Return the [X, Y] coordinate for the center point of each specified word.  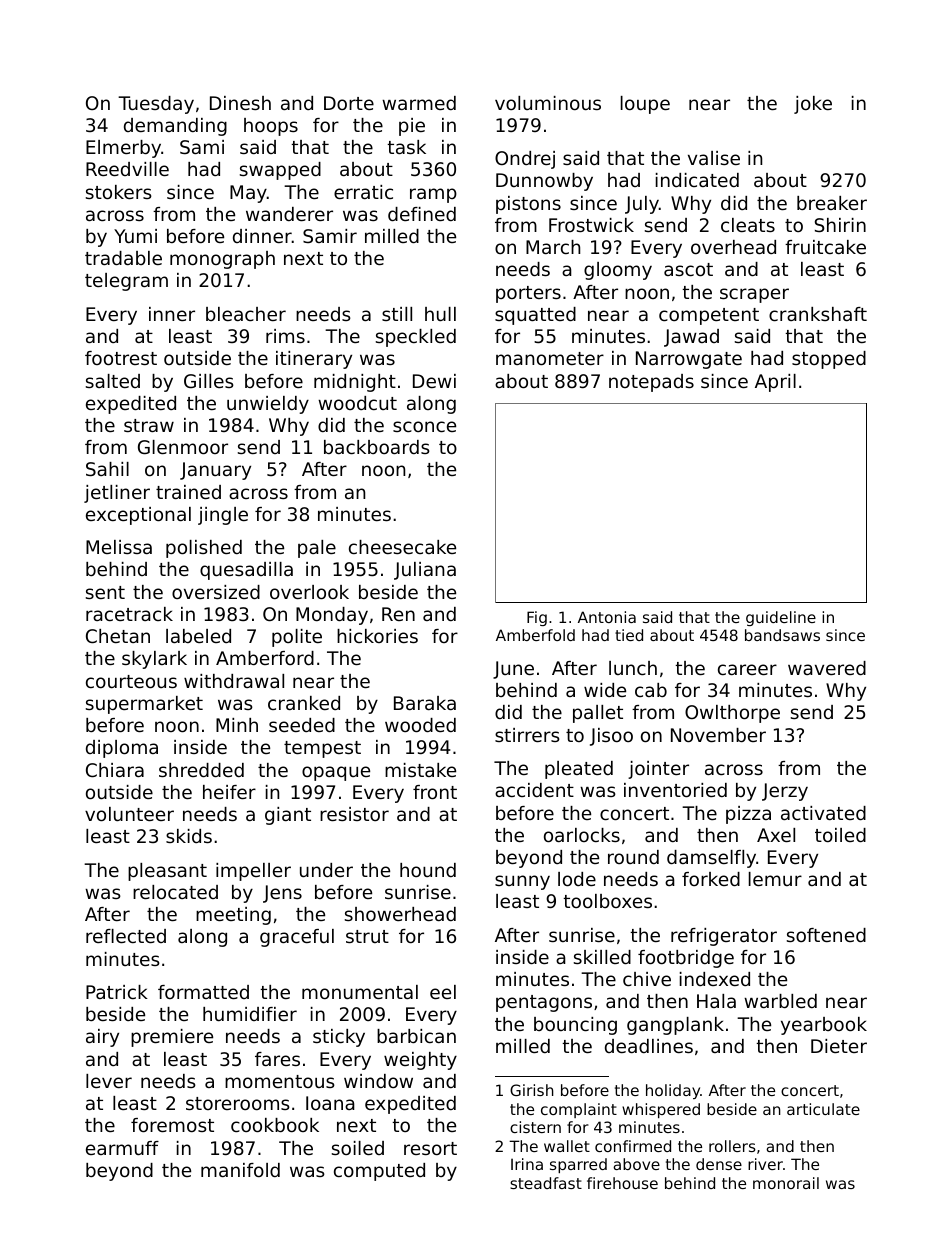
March [553, 247]
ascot [688, 269]
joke [813, 105]
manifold [240, 1170]
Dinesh [240, 103]
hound [428, 870]
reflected [126, 936]
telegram [126, 282]
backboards [377, 447]
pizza [748, 815]
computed [379, 1172]
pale [317, 549]
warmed [419, 103]
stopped [829, 360]
